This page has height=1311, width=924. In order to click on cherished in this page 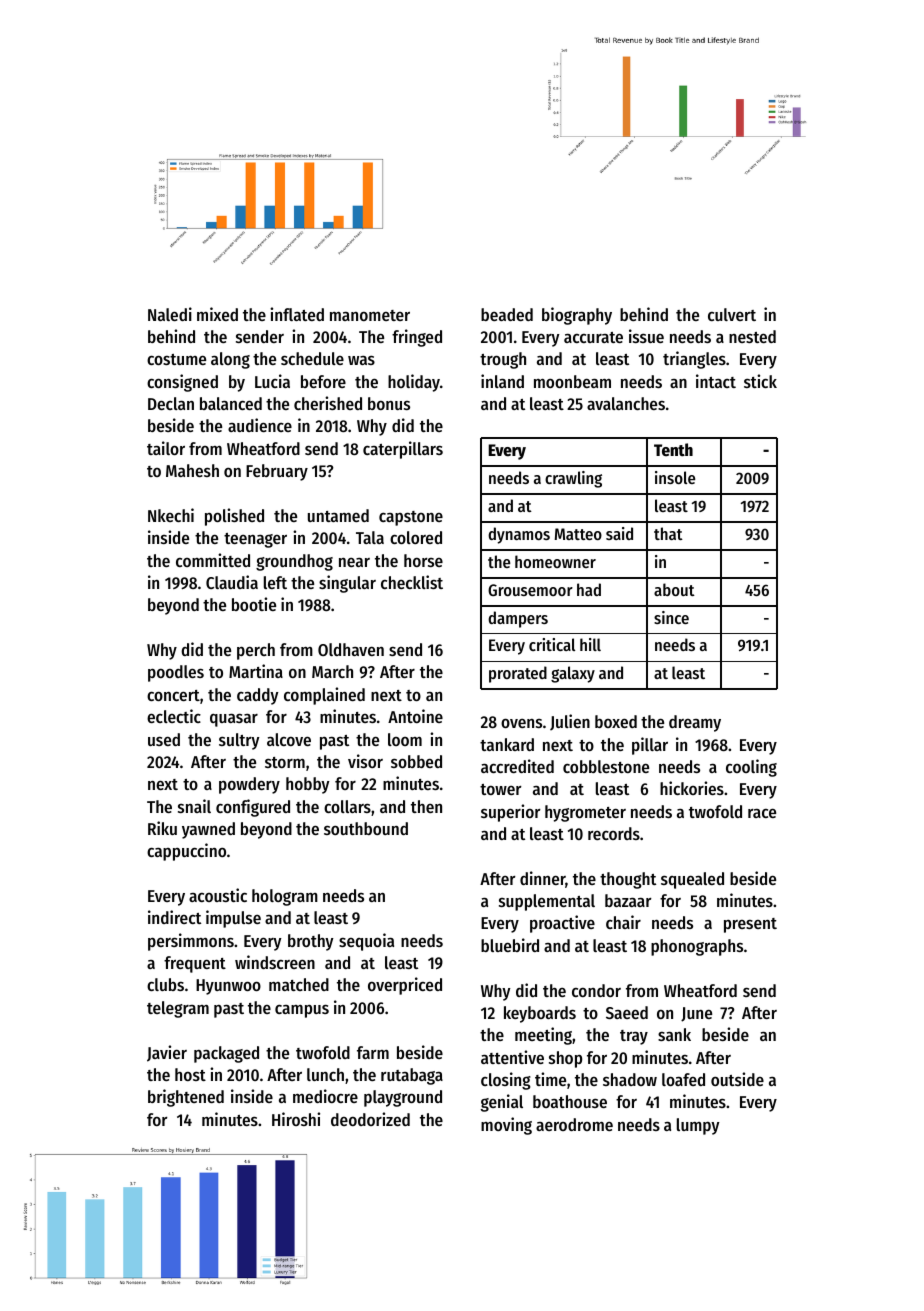, I will do `click(328, 403)`.
